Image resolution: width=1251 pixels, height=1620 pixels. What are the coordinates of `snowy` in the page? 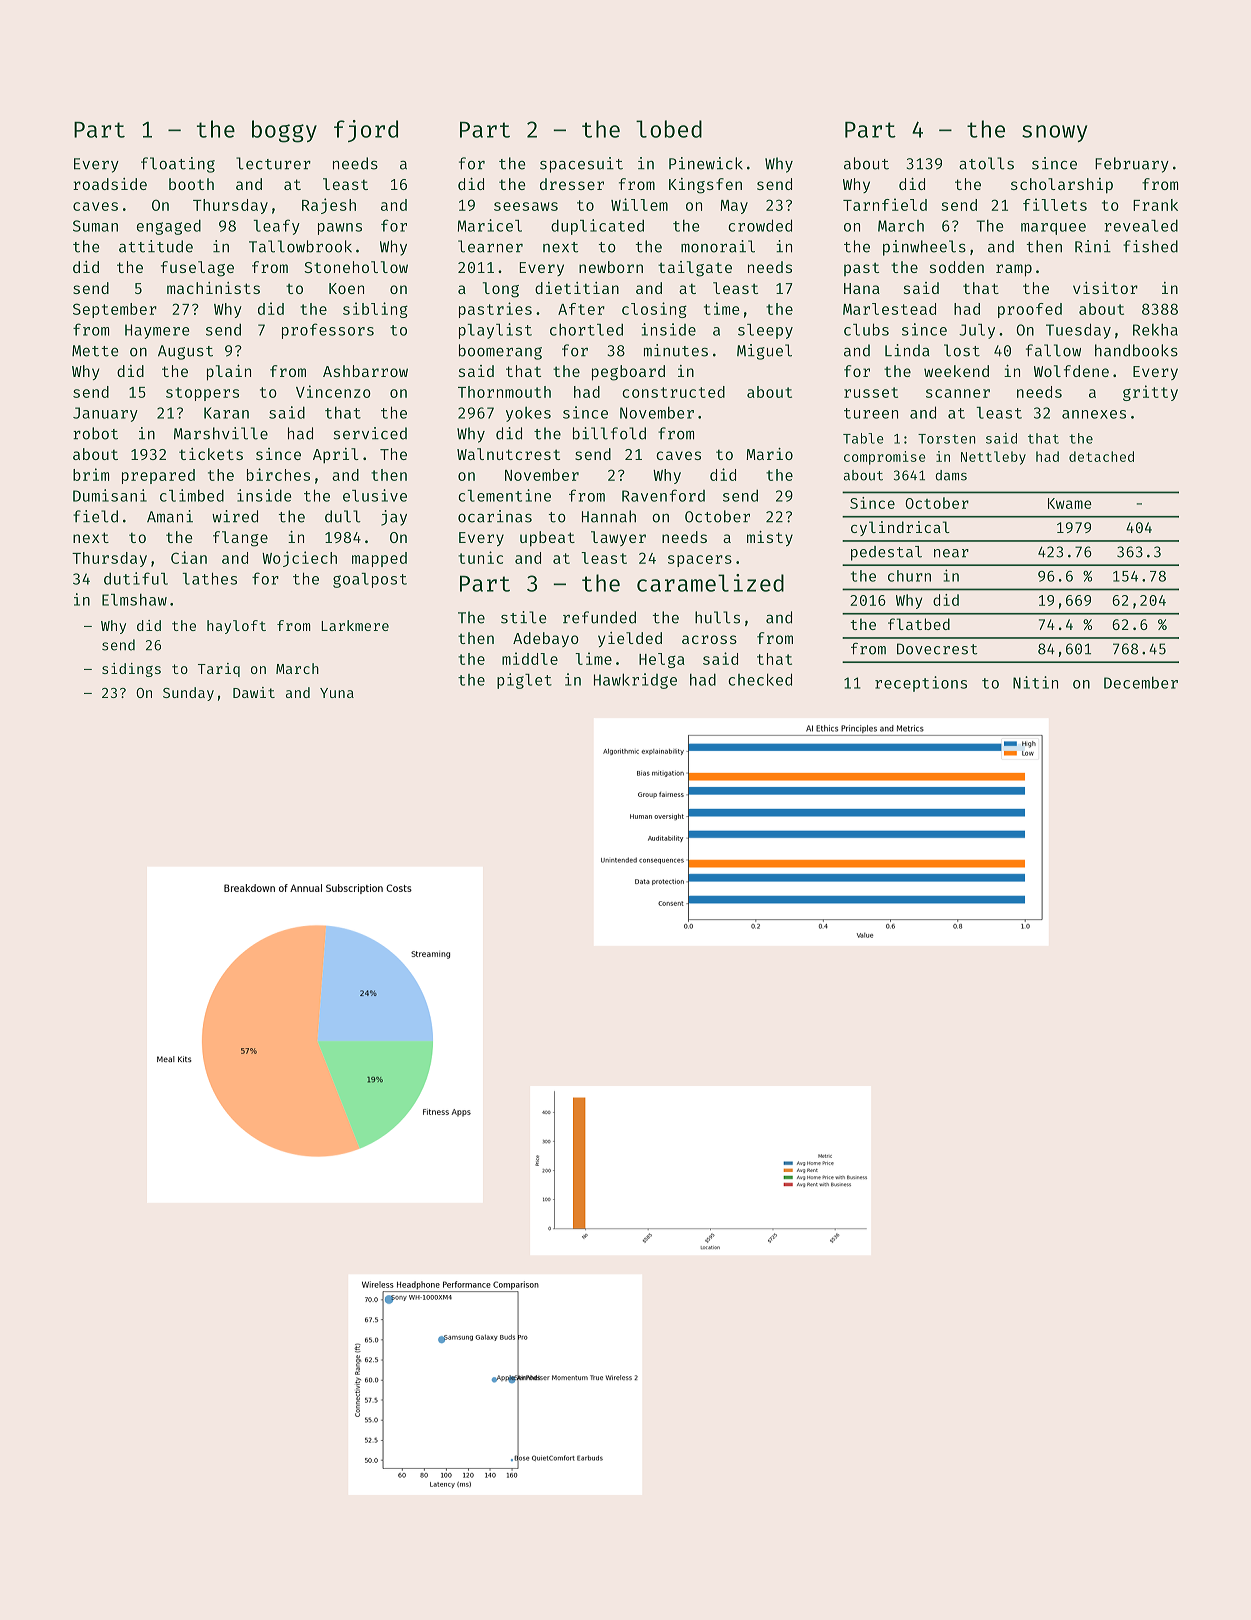 It's located at (1054, 133).
